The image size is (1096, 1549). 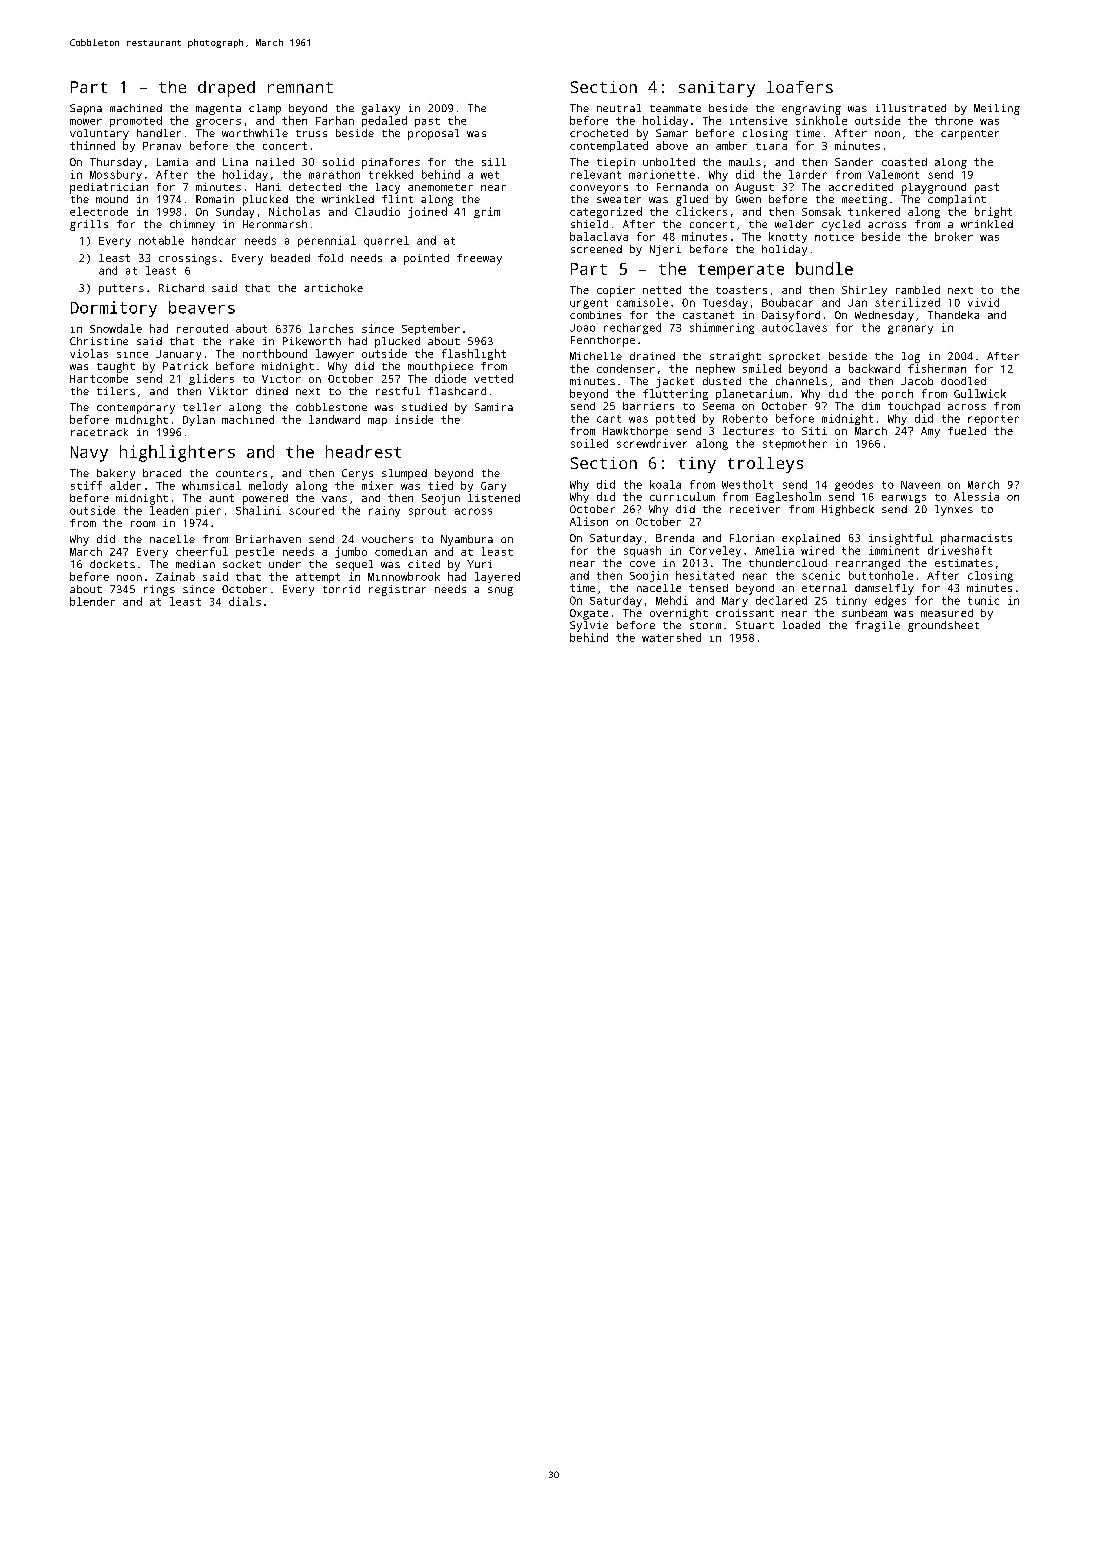 I want to click on groundsheet, so click(x=943, y=626).
